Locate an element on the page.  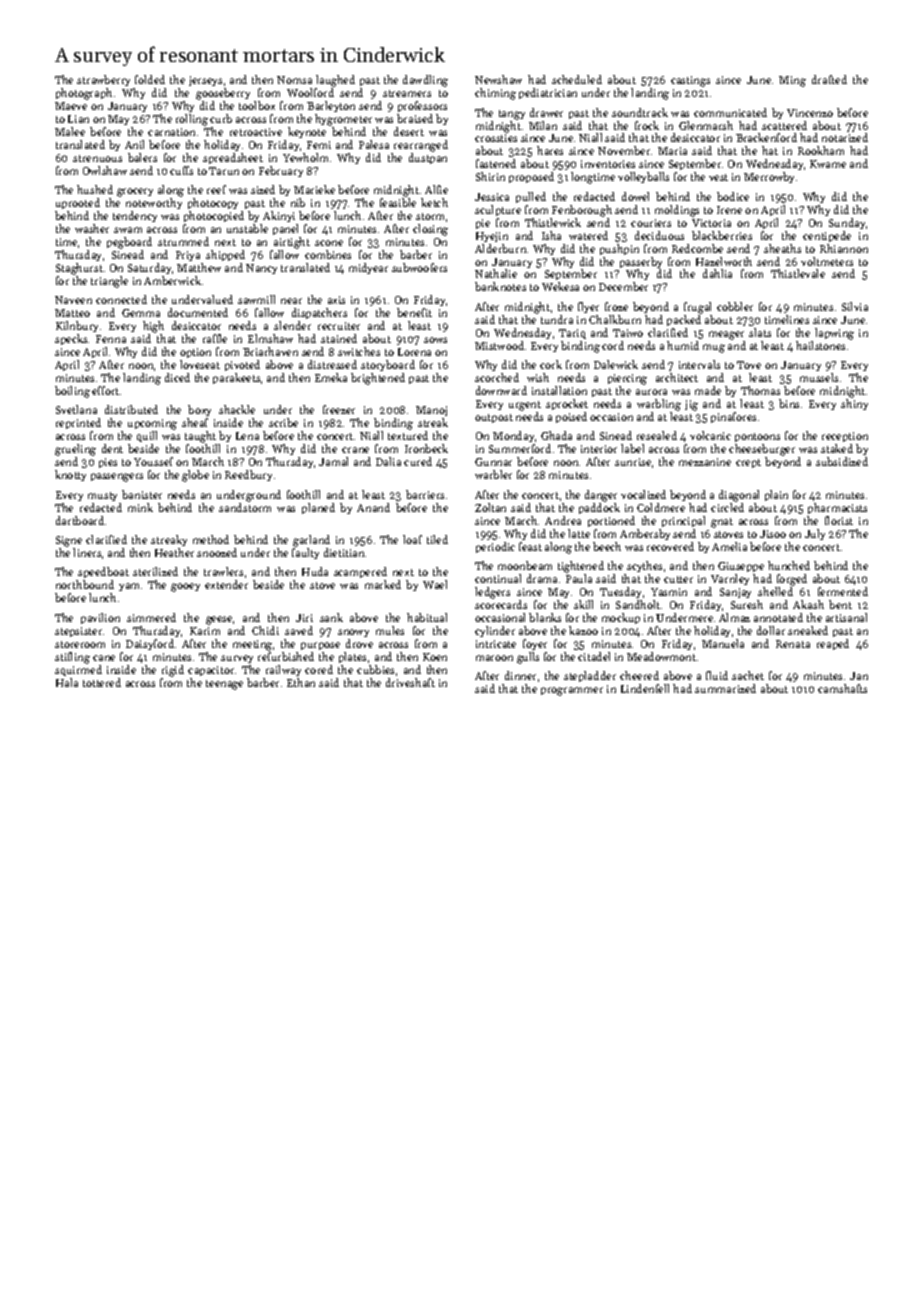
Hala is located at coordinates (67, 682).
